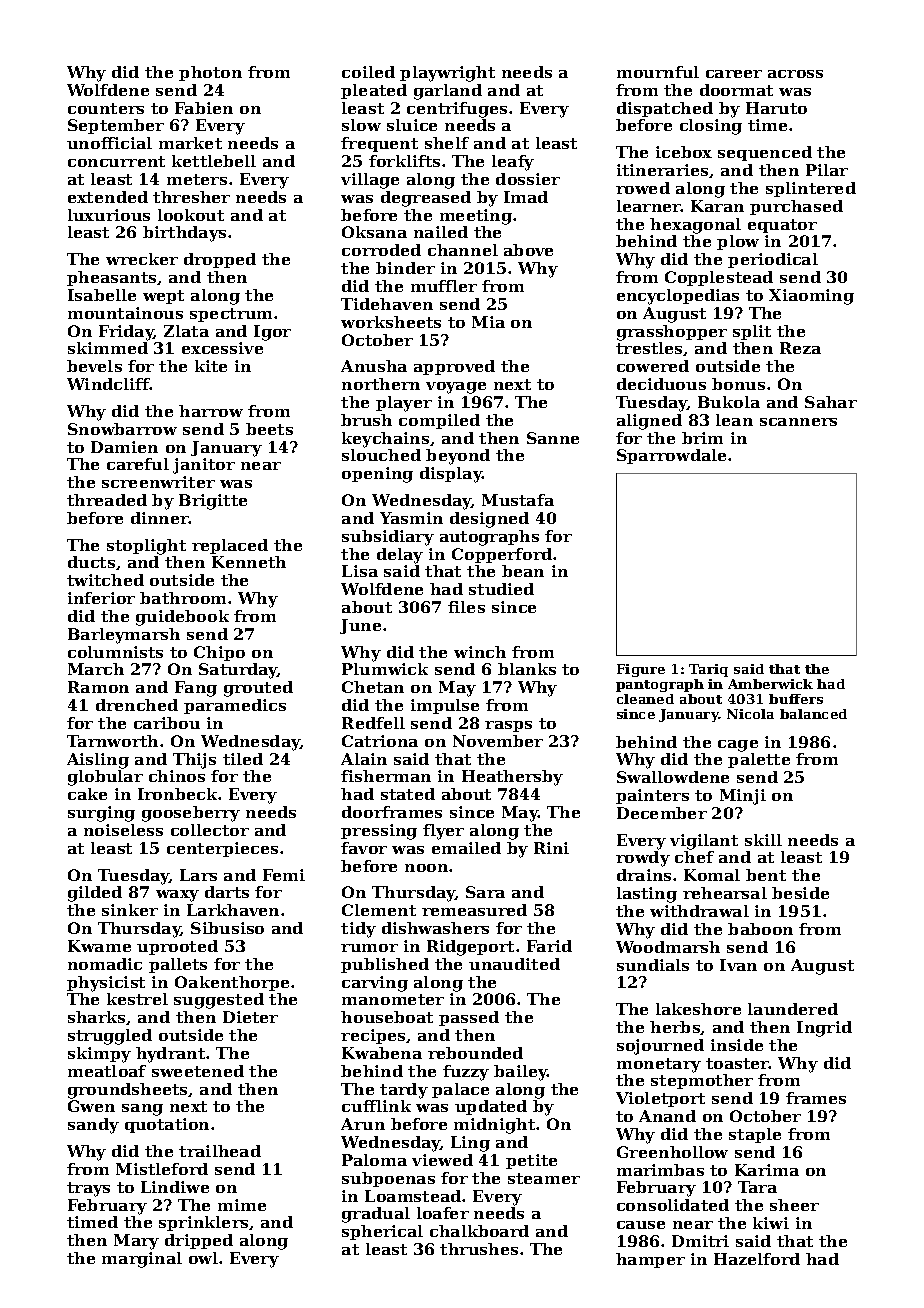 The height and width of the document is (1308, 924). I want to click on bonus, so click(738, 384).
